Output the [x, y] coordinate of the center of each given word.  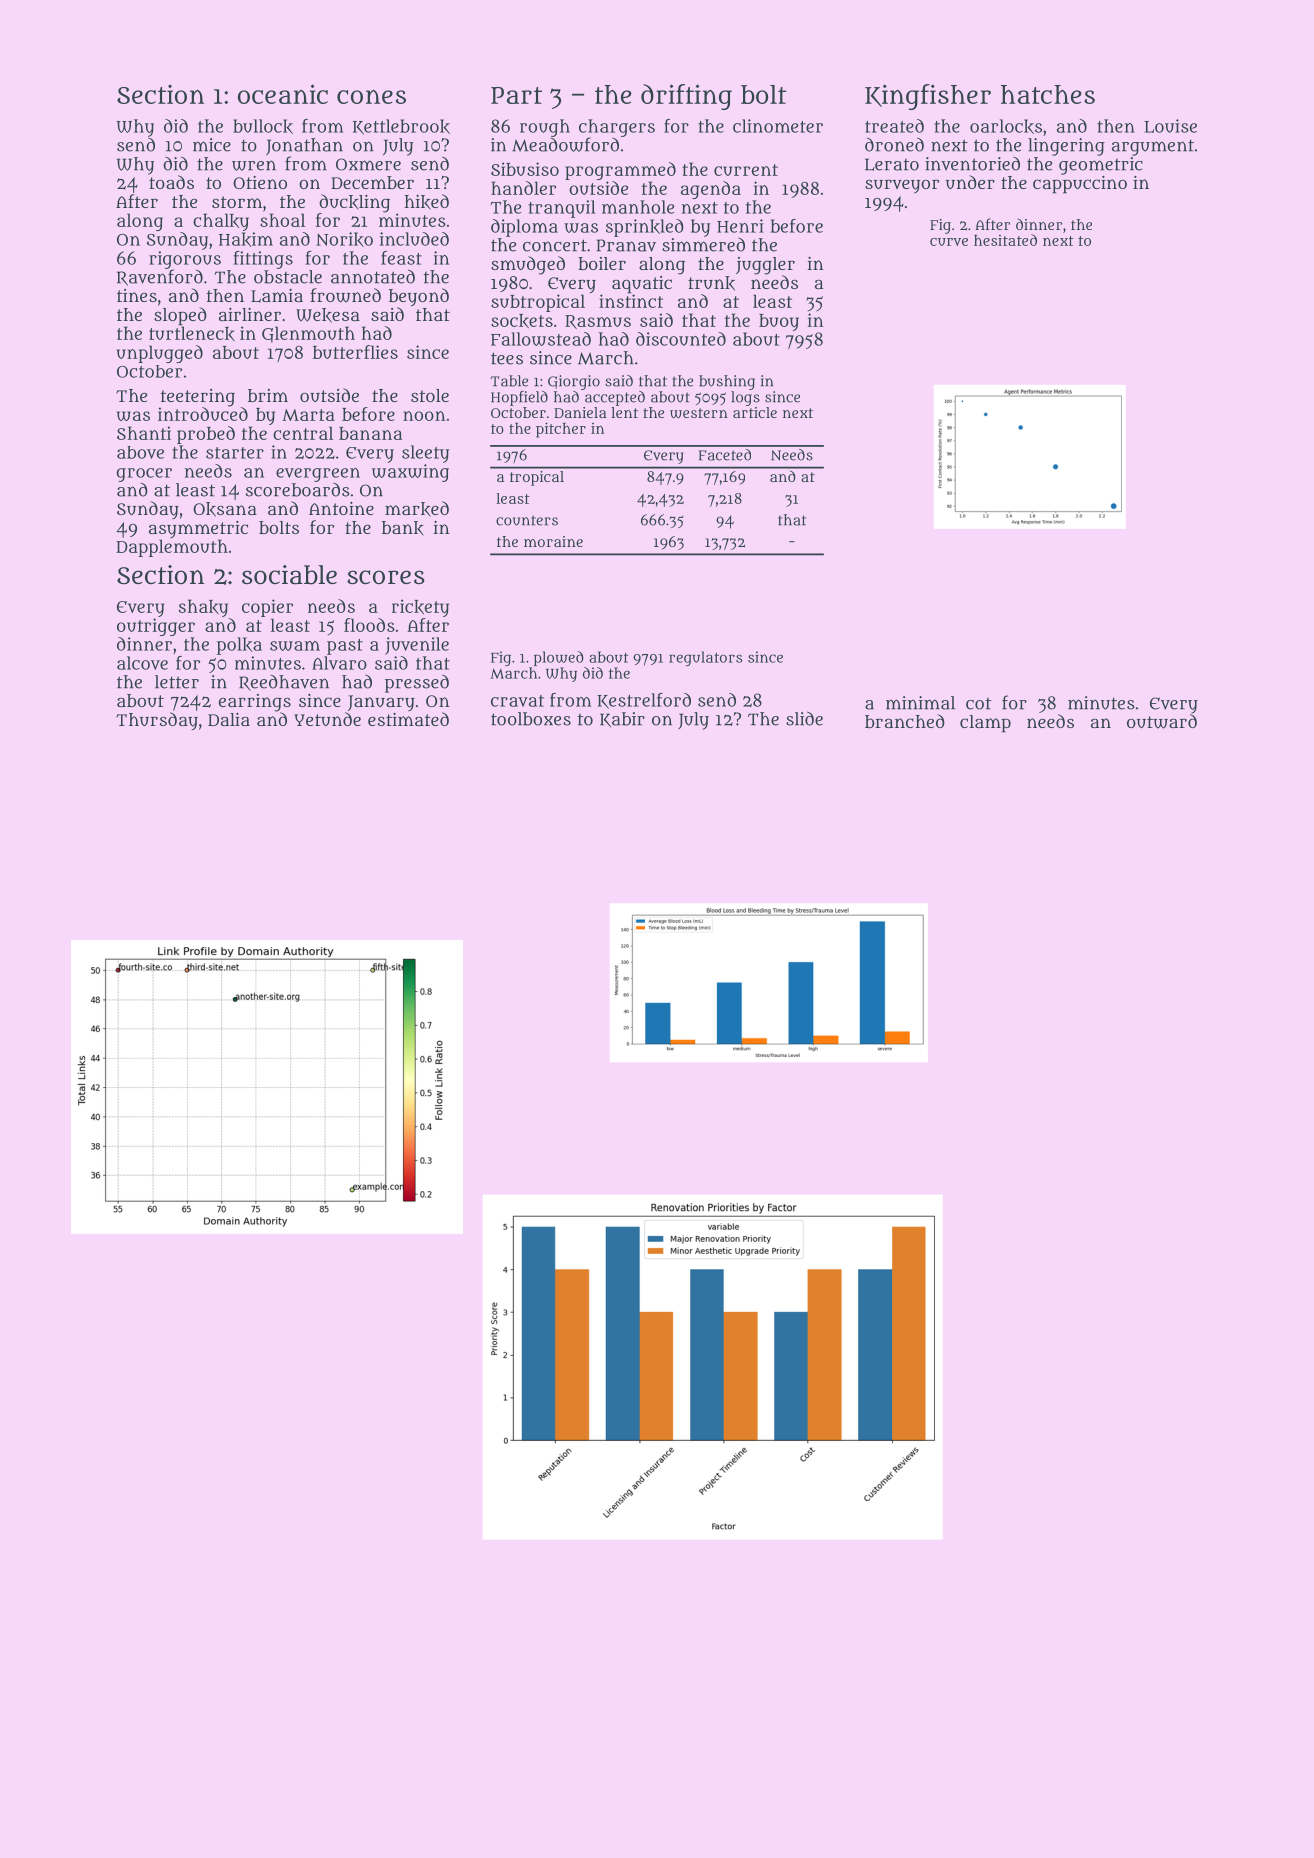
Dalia [229, 719]
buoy [779, 322]
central [303, 433]
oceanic [283, 94]
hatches [1048, 94]
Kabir [622, 719]
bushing [727, 382]
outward [1162, 721]
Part [516, 95]
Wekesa [328, 315]
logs [745, 398]
